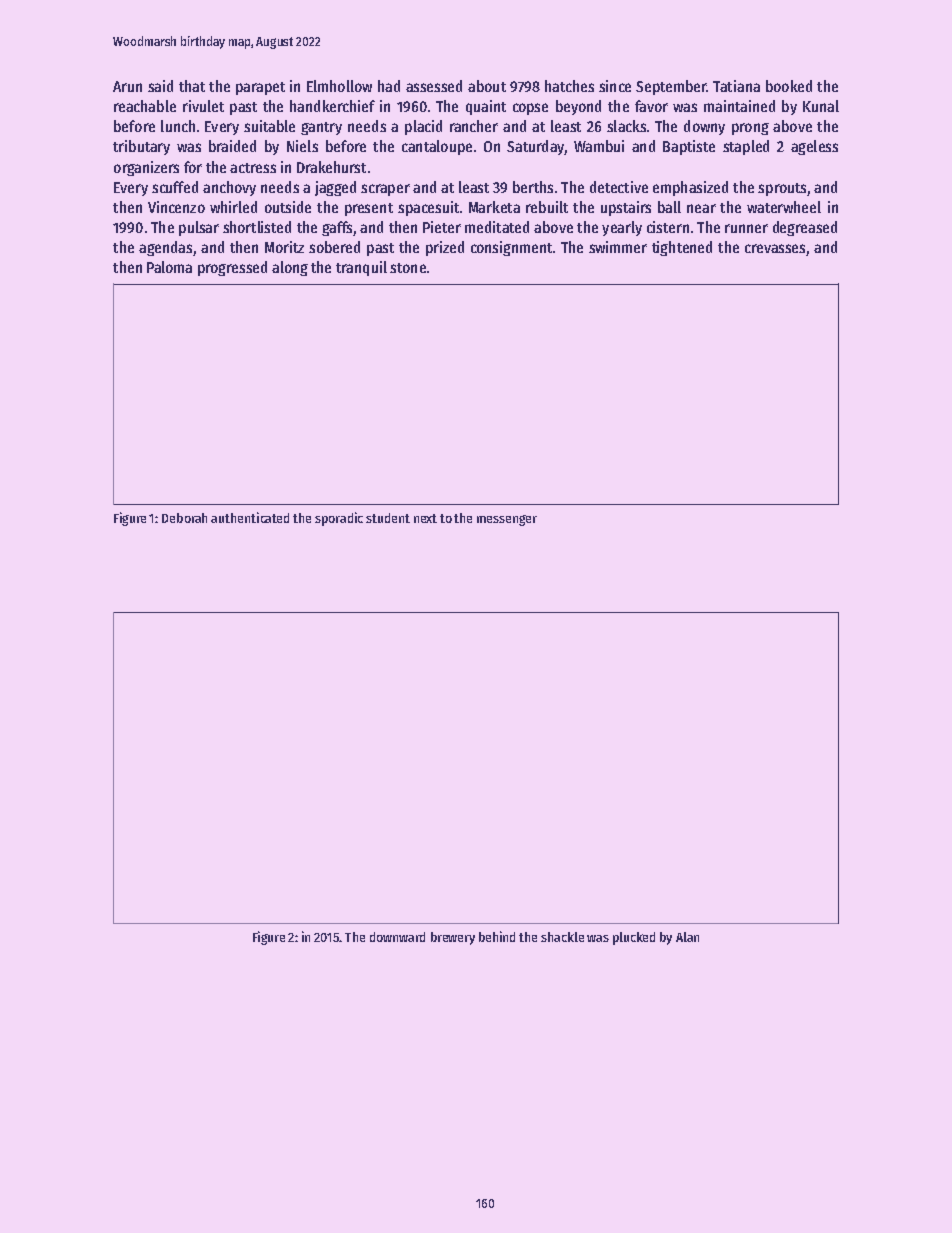 This screenshot has height=1233, width=952. I want to click on shackle, so click(562, 937).
